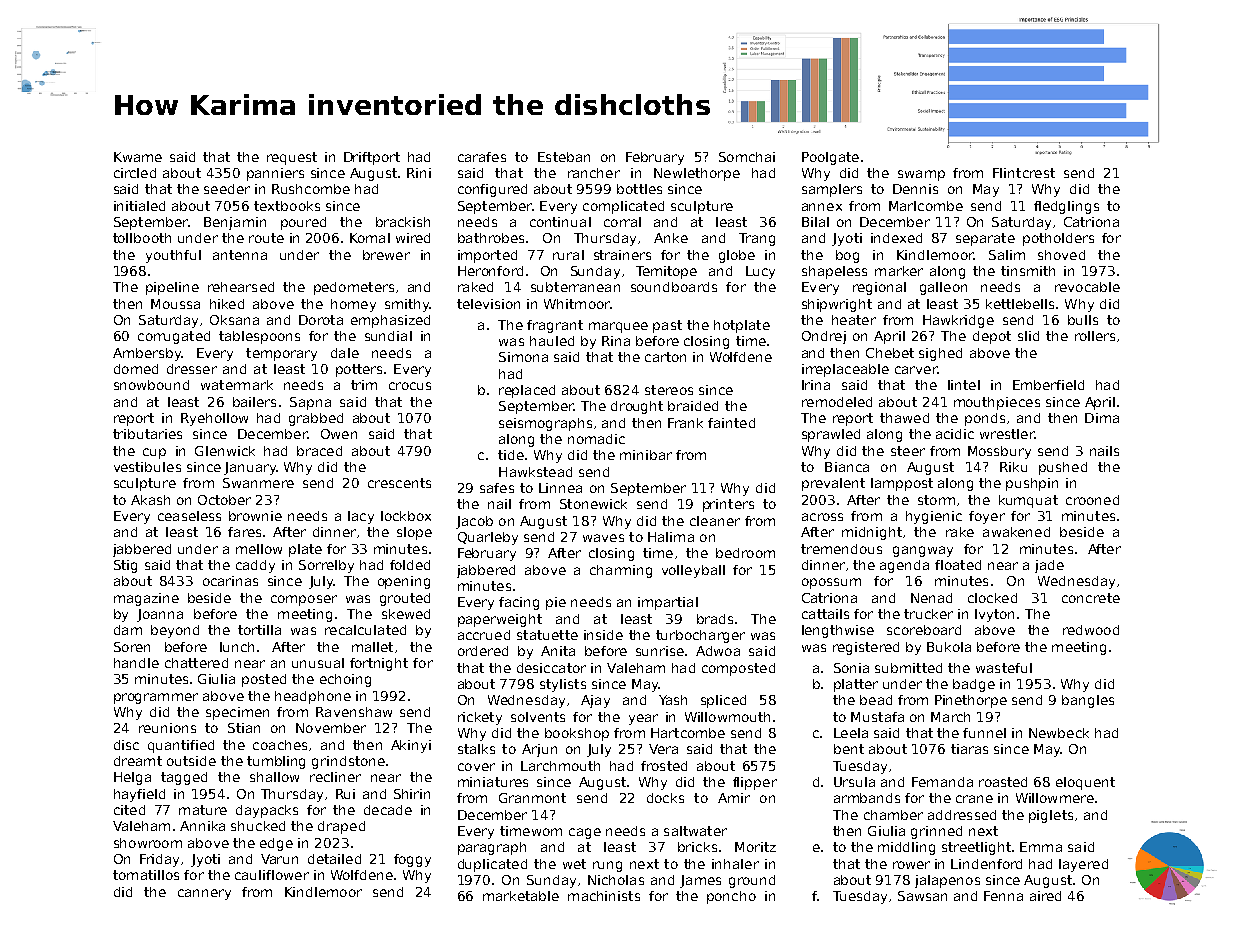 The image size is (1233, 952). I want to click on kumquat, so click(1028, 501).
